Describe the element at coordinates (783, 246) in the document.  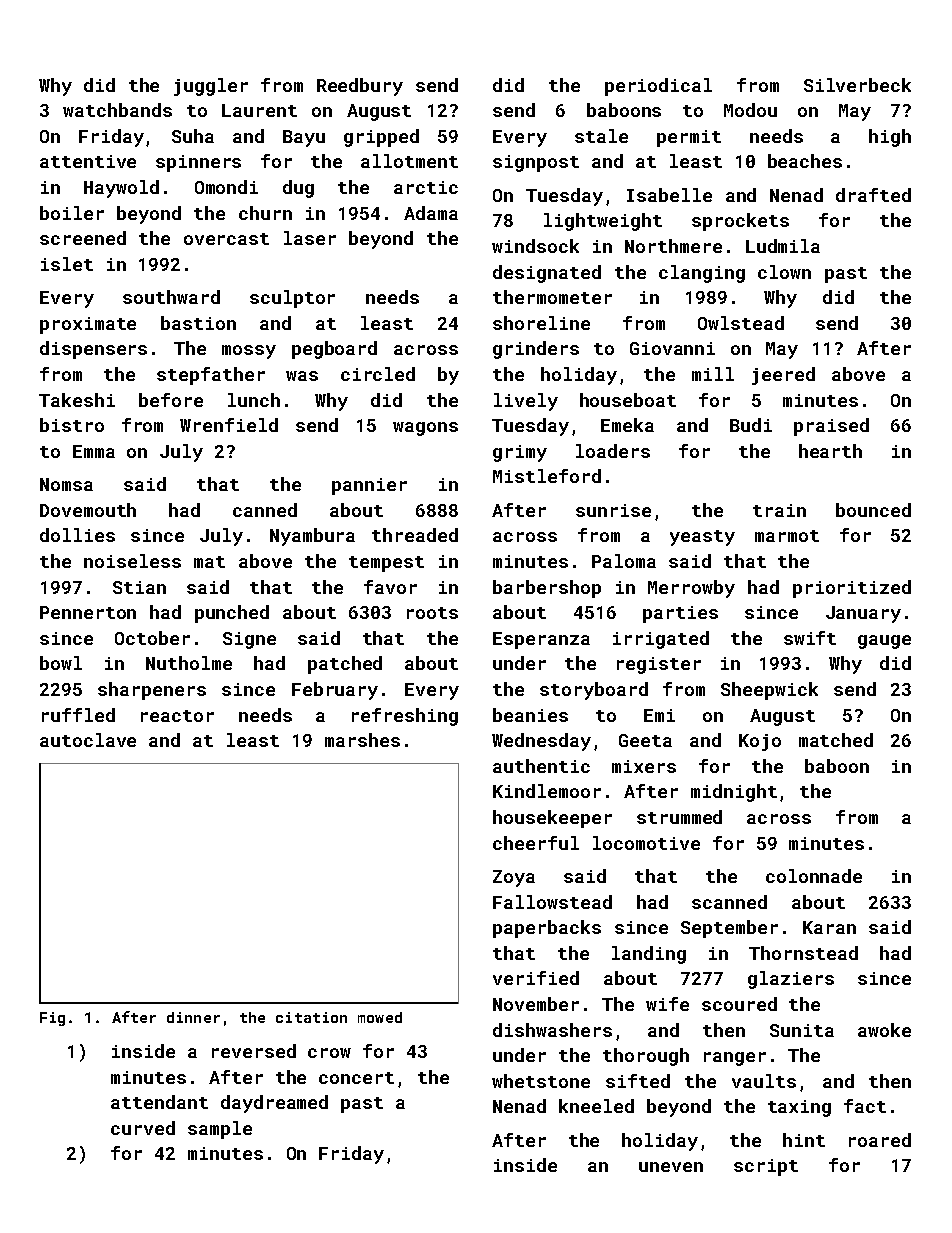
I see `Ludmila` at that location.
